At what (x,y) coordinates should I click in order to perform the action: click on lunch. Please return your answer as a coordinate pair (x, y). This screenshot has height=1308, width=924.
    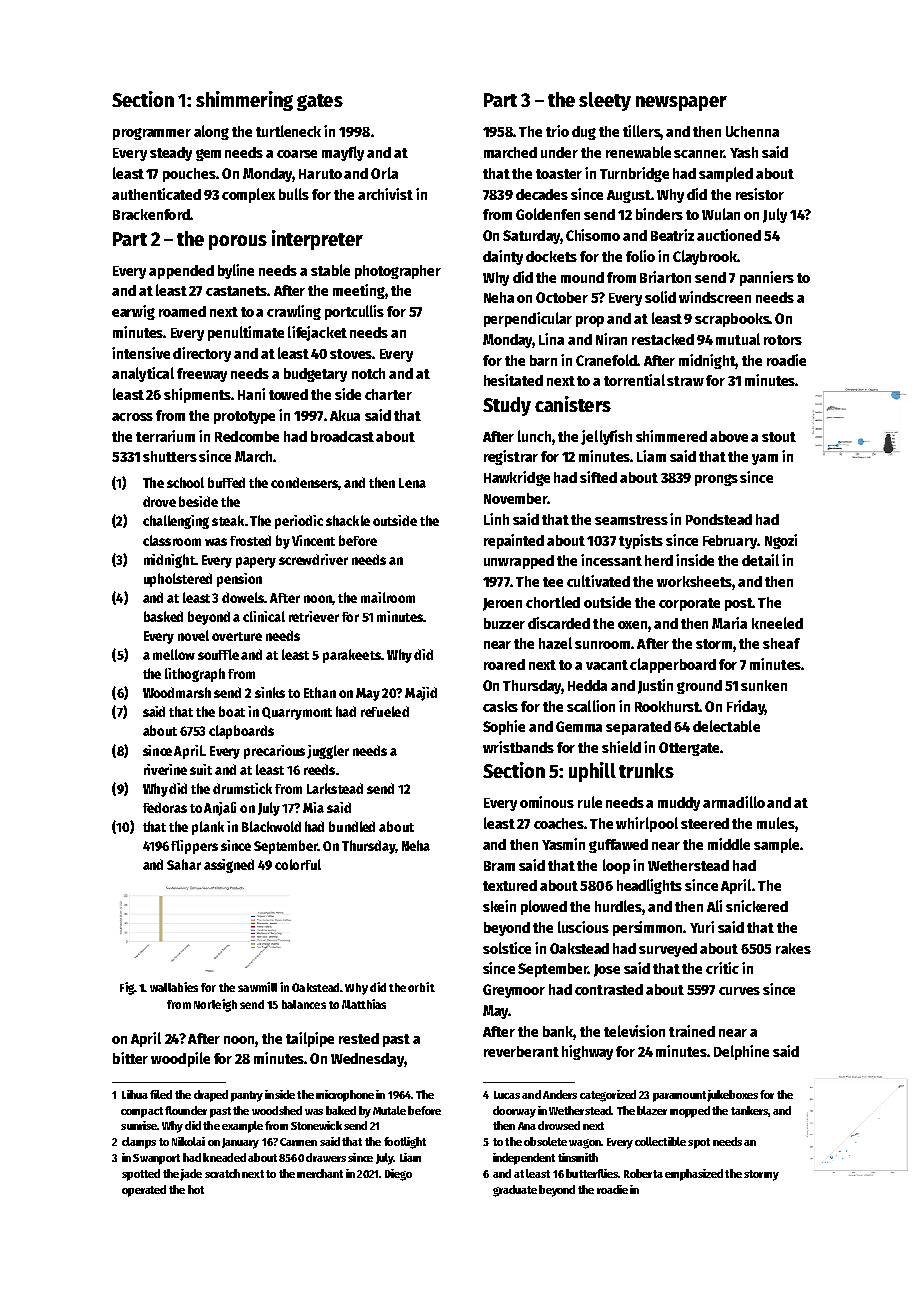
    Looking at the image, I should click on (534, 436).
